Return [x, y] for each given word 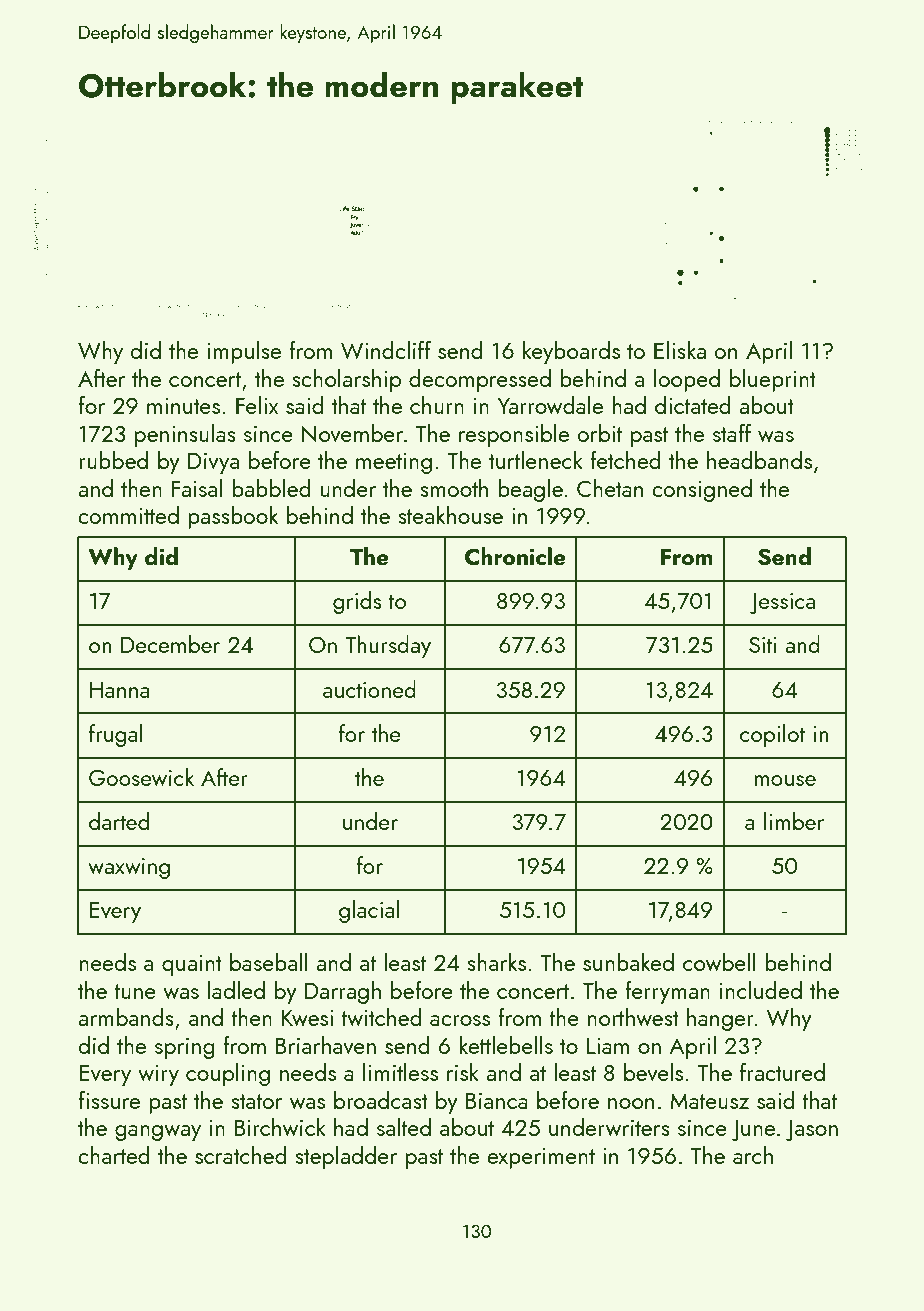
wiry [158, 1075]
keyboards [571, 352]
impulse [244, 352]
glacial [369, 911]
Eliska [680, 350]
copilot [772, 735]
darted [119, 821]
